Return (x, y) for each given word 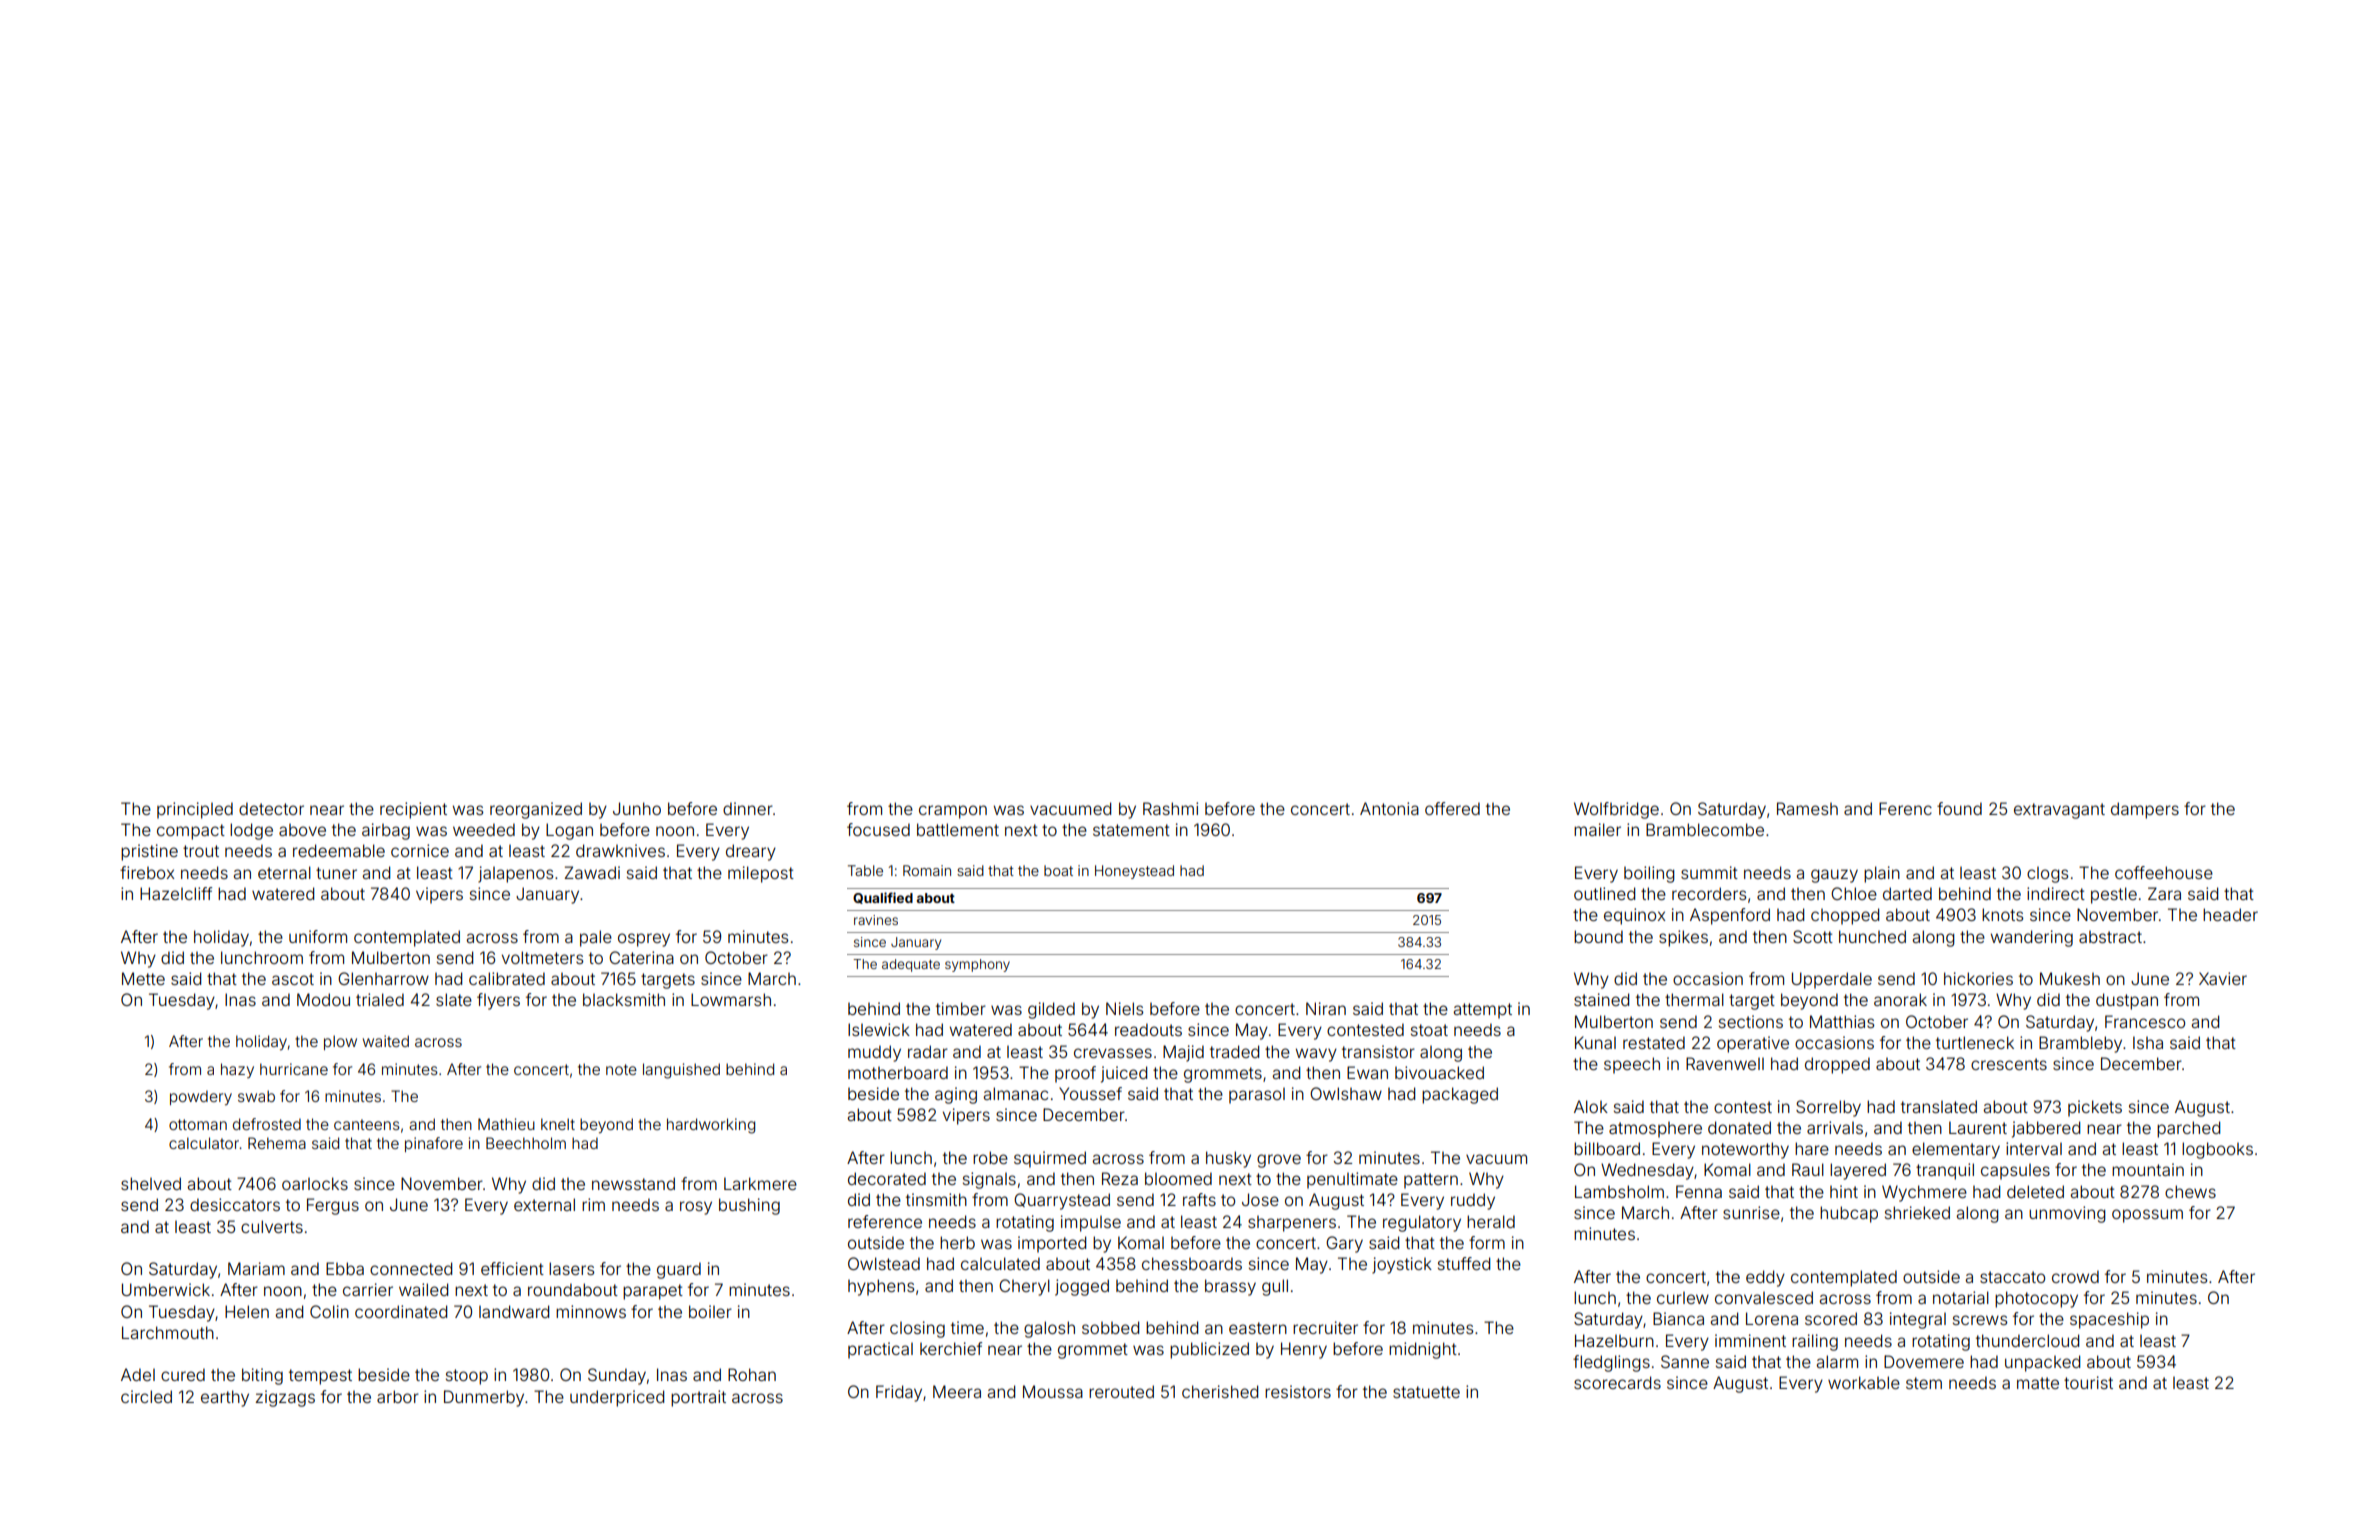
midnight (1423, 1350)
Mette (143, 978)
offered (1452, 808)
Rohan (752, 1374)
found (1959, 808)
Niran (1326, 1008)
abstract (2110, 937)
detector (271, 808)
